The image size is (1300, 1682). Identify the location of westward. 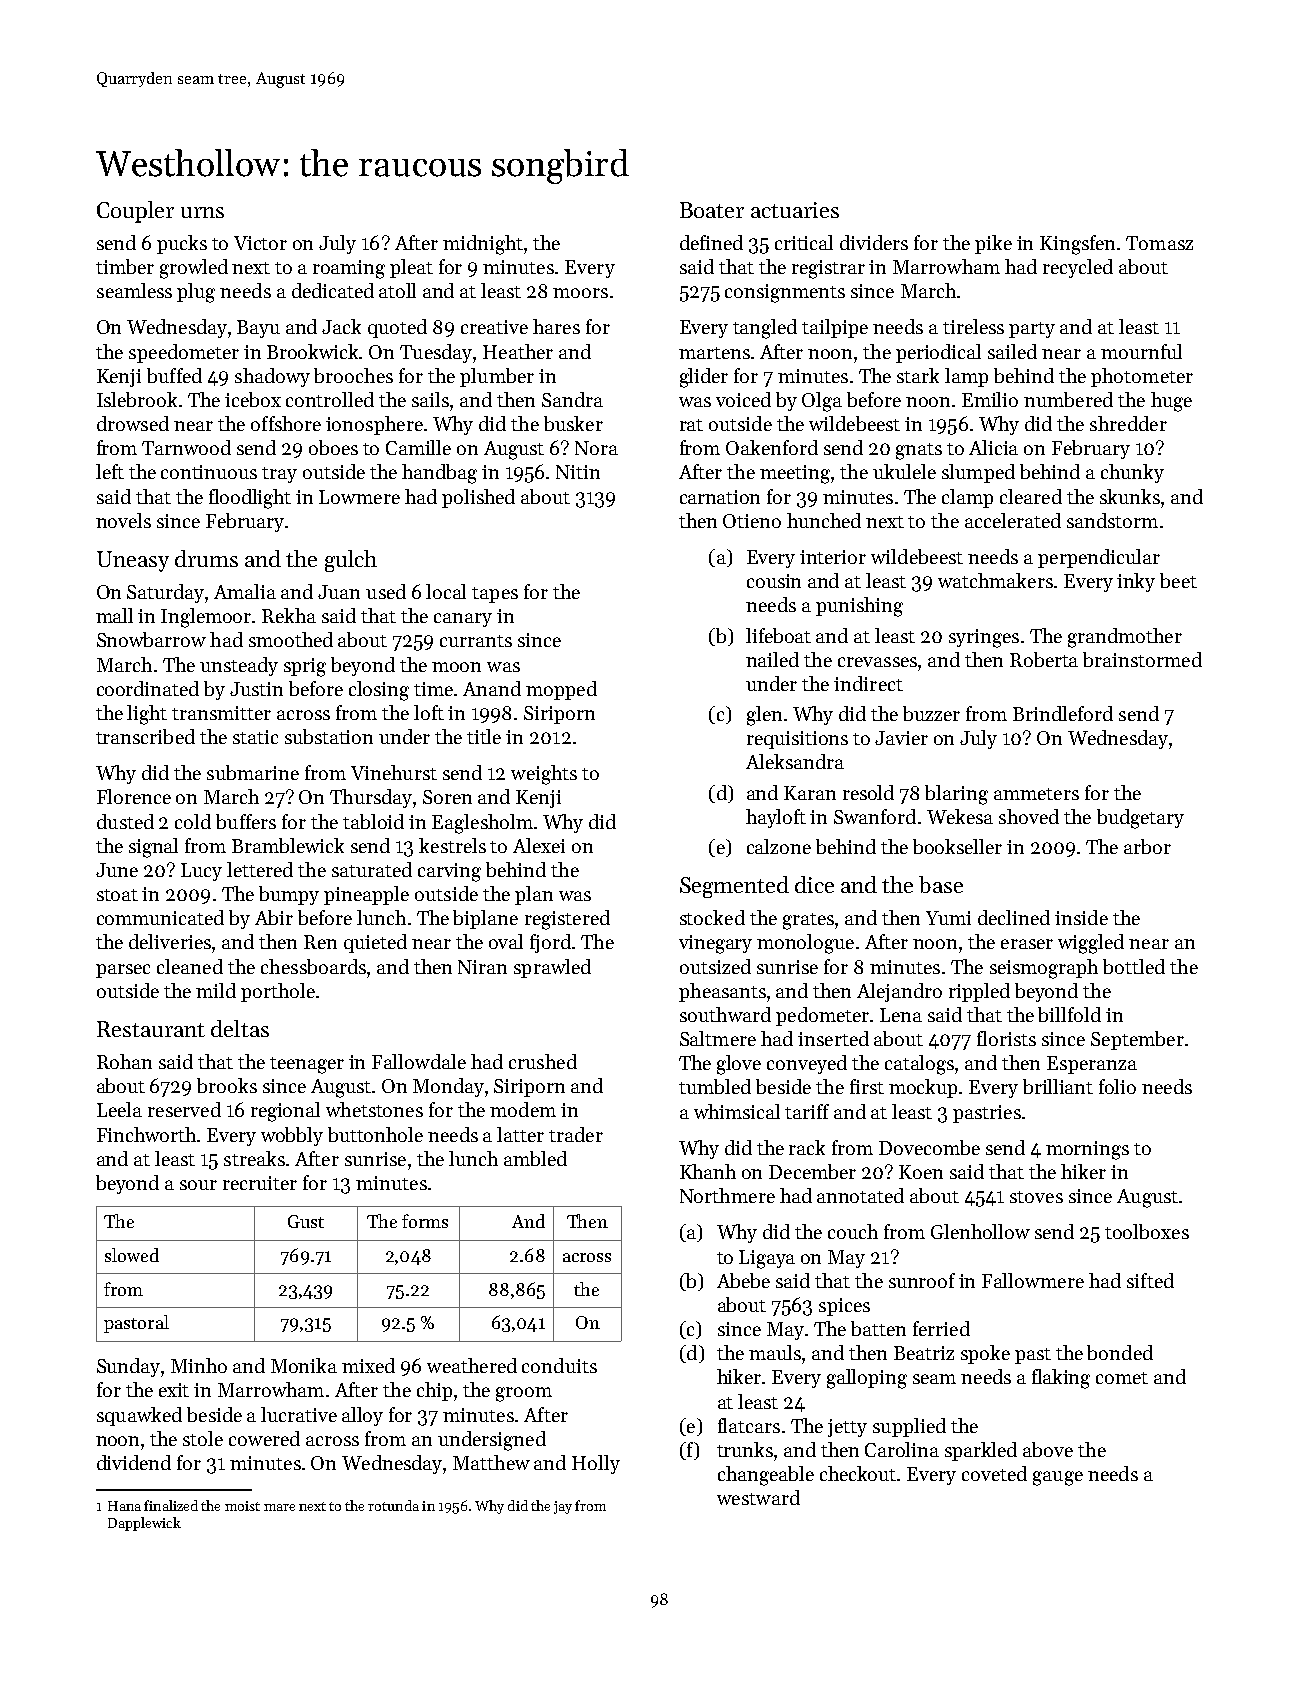
(758, 1497).
